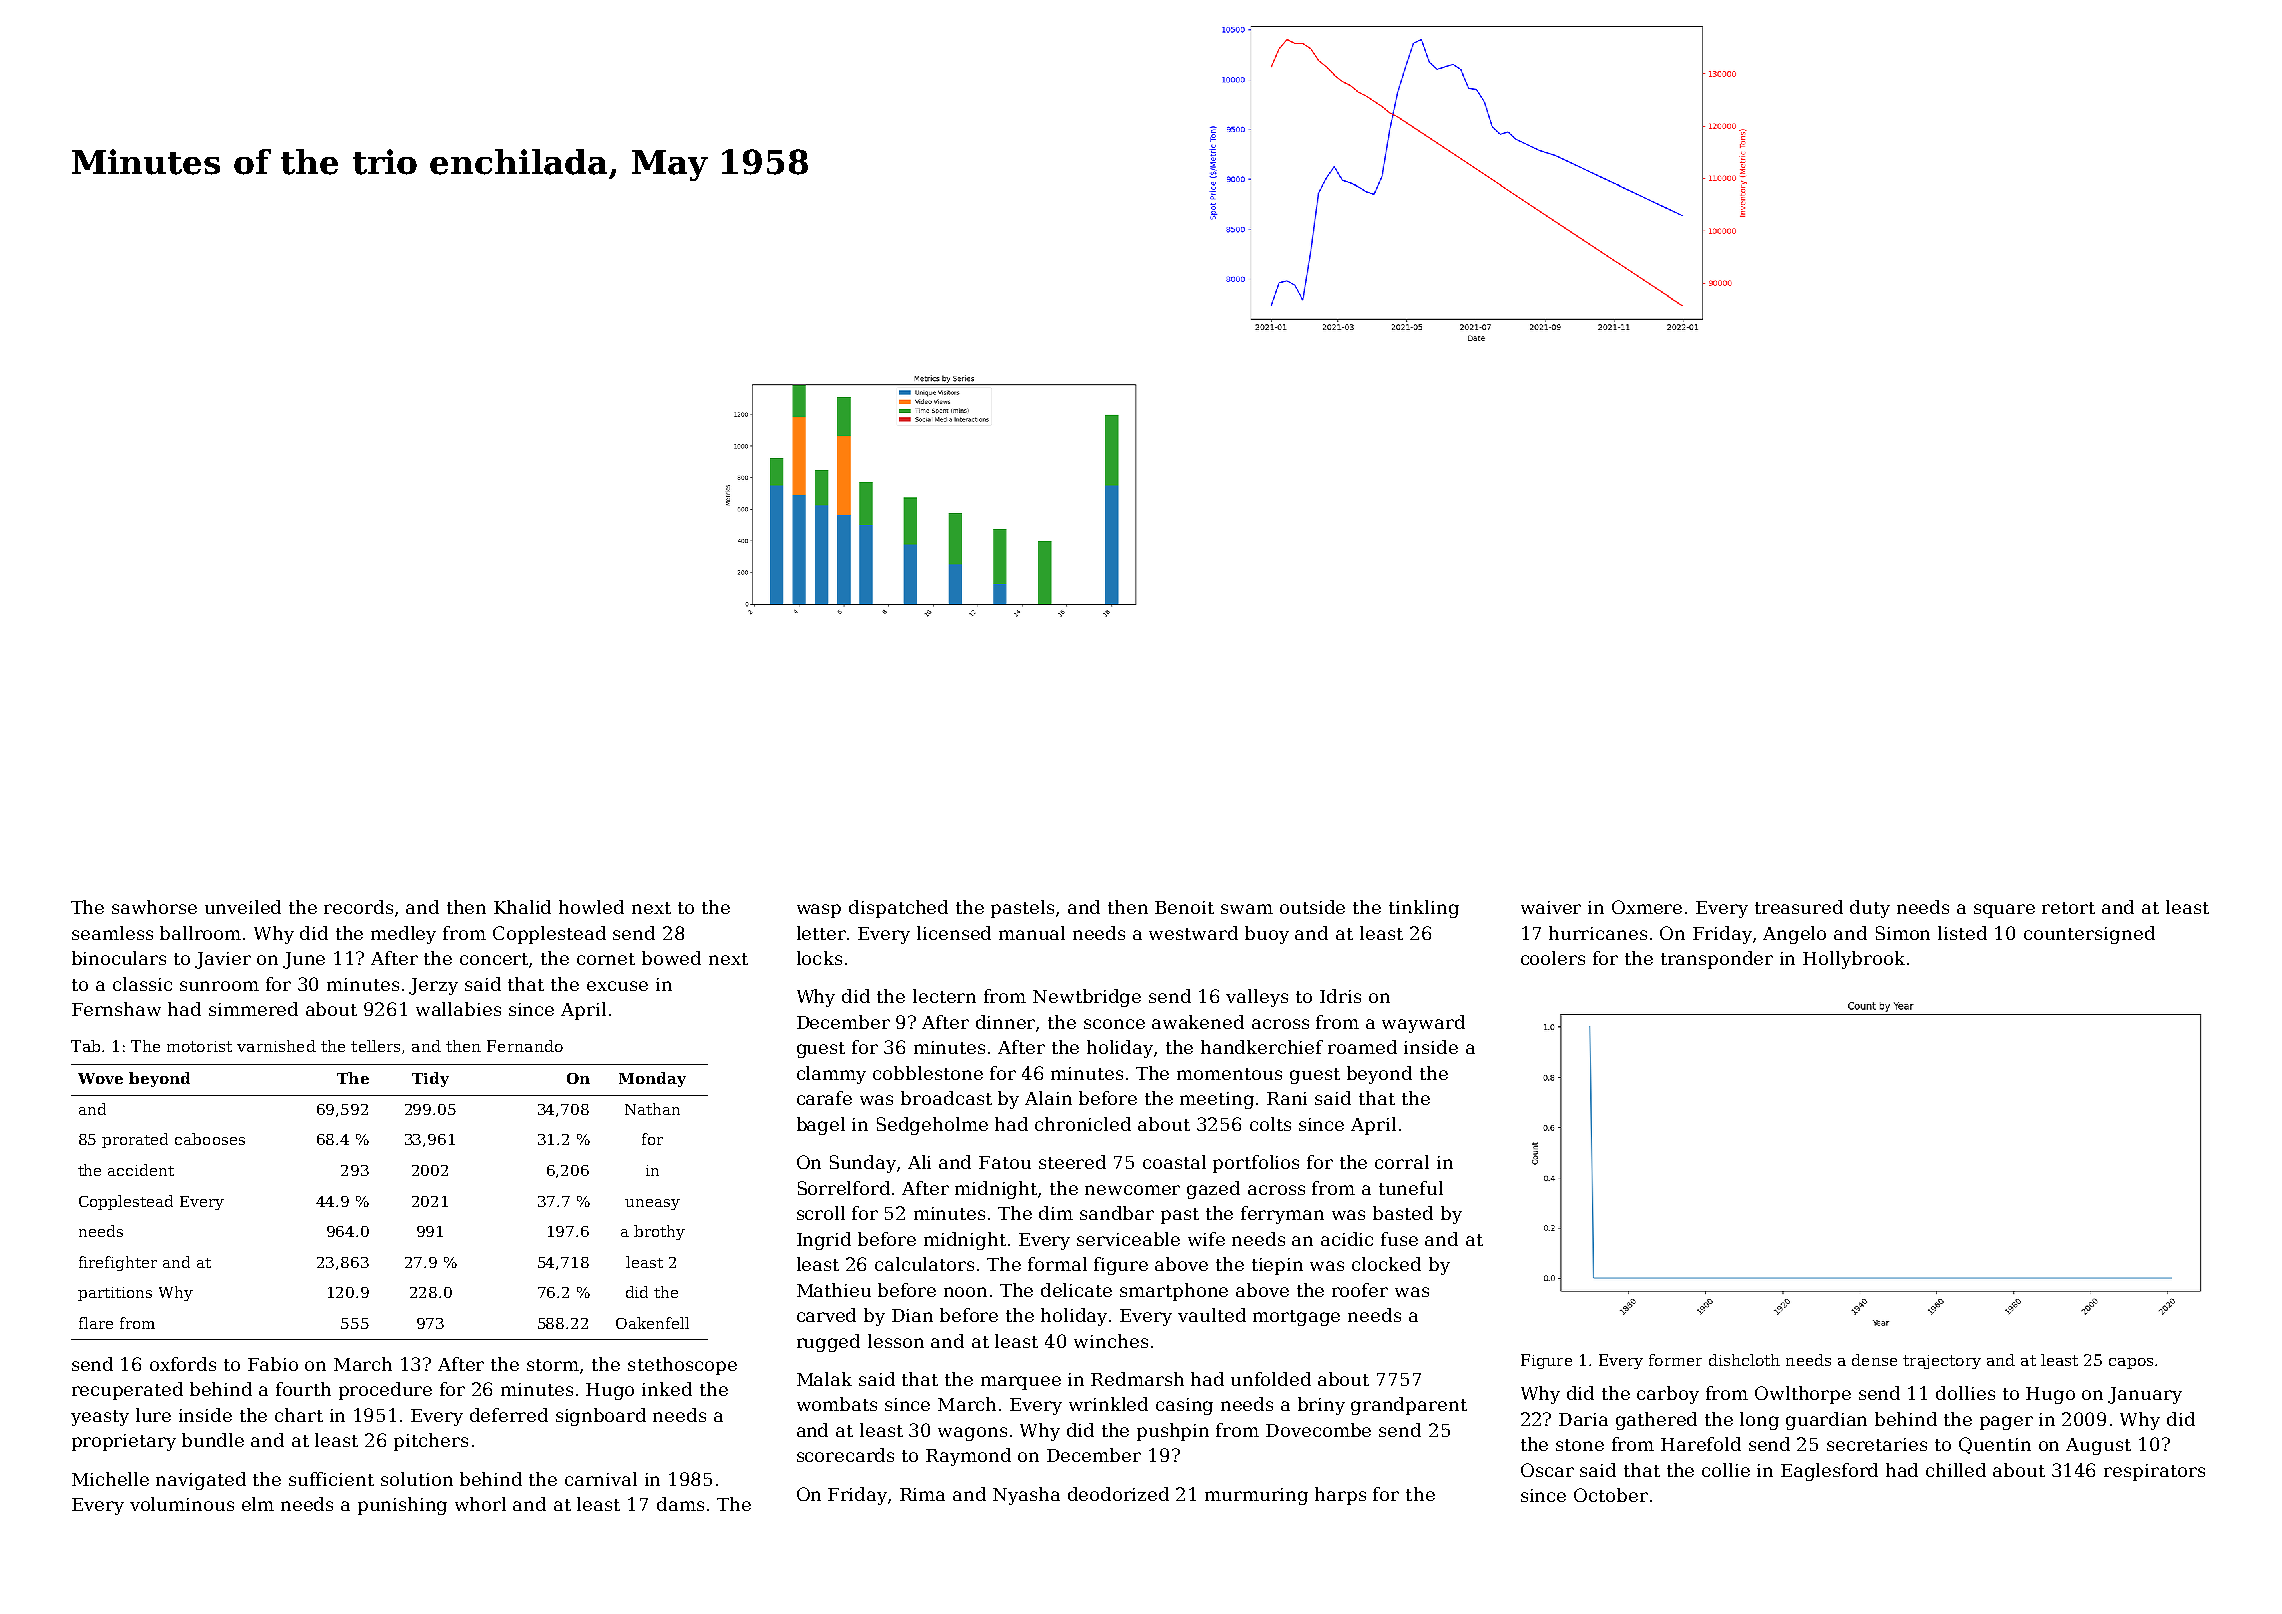 This screenshot has height=1614, width=2282. What do you see at coordinates (118, 1263) in the screenshot?
I see `firefighter` at bounding box center [118, 1263].
